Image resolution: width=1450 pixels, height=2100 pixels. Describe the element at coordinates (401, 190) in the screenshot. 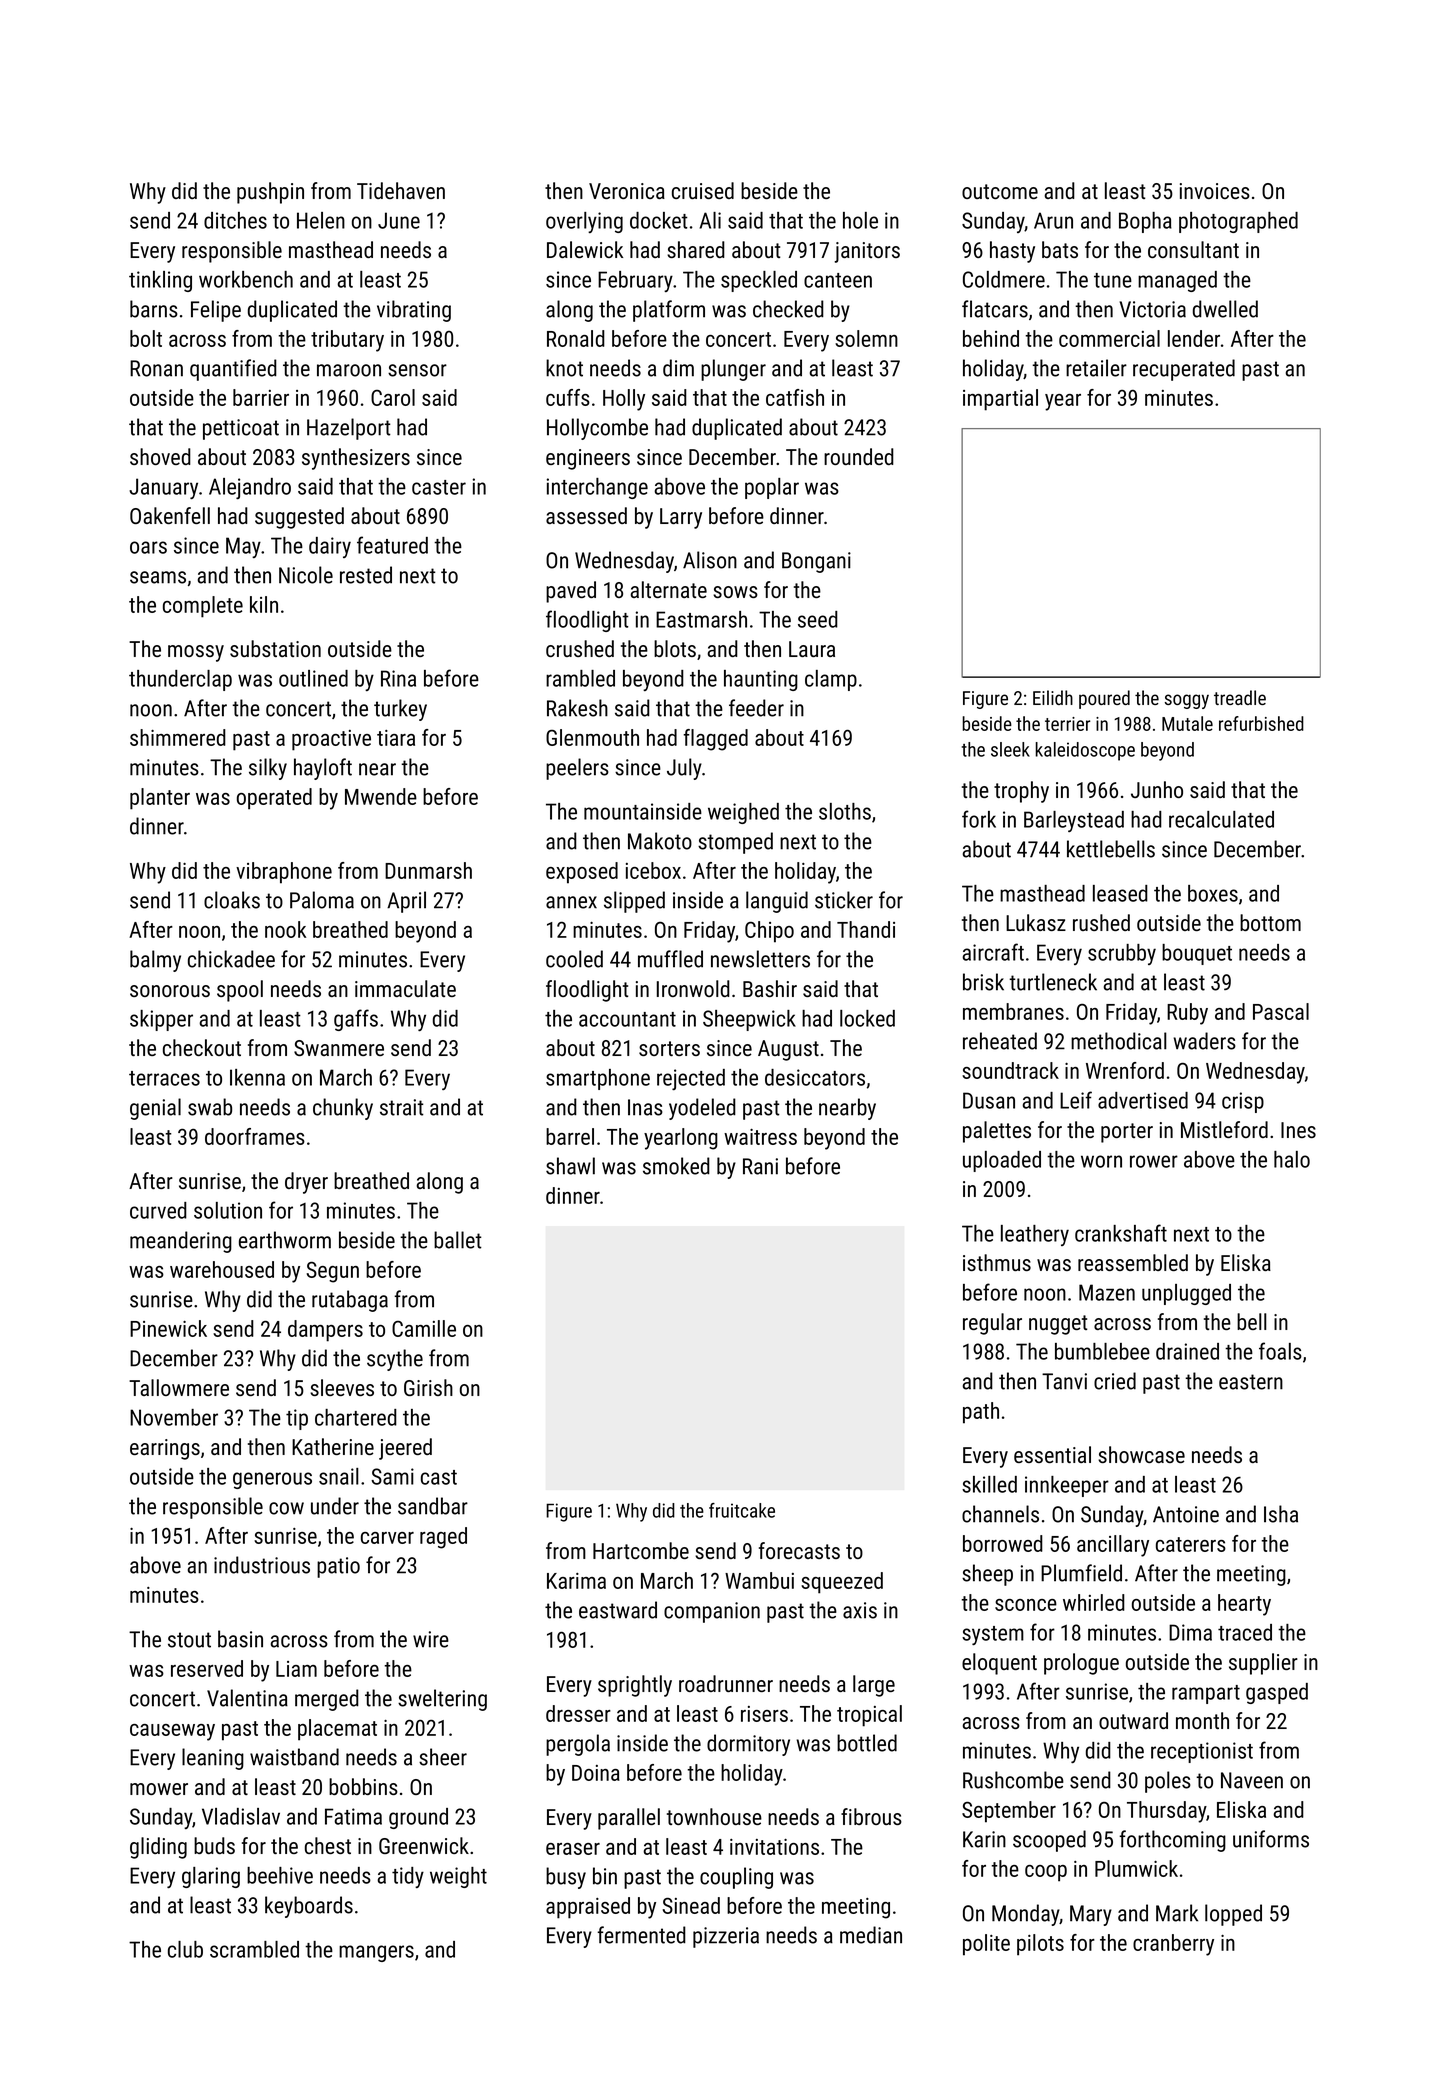

I see `Tidehaven` at that location.
